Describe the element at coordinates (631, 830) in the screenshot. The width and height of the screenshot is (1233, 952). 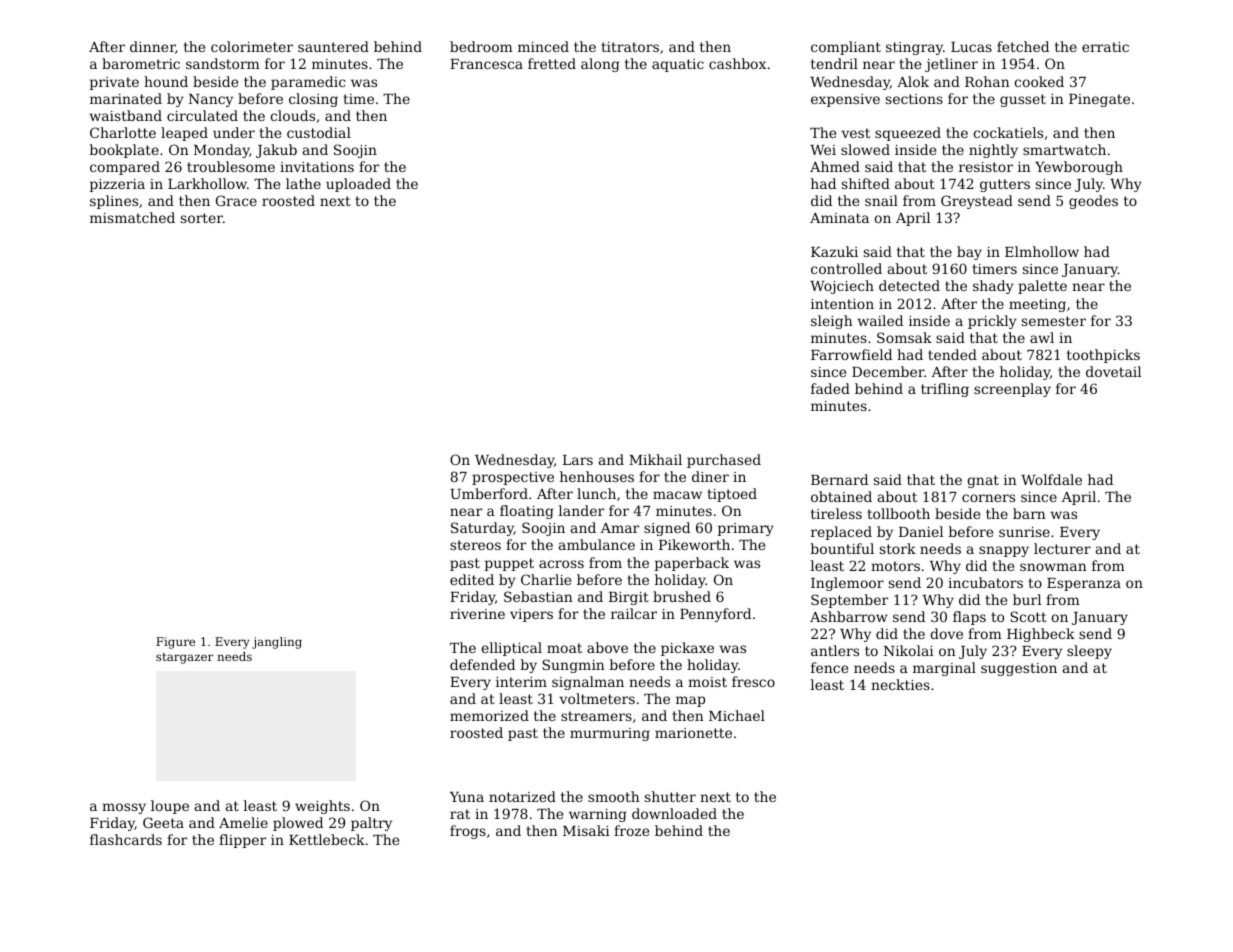
I see `froze` at that location.
